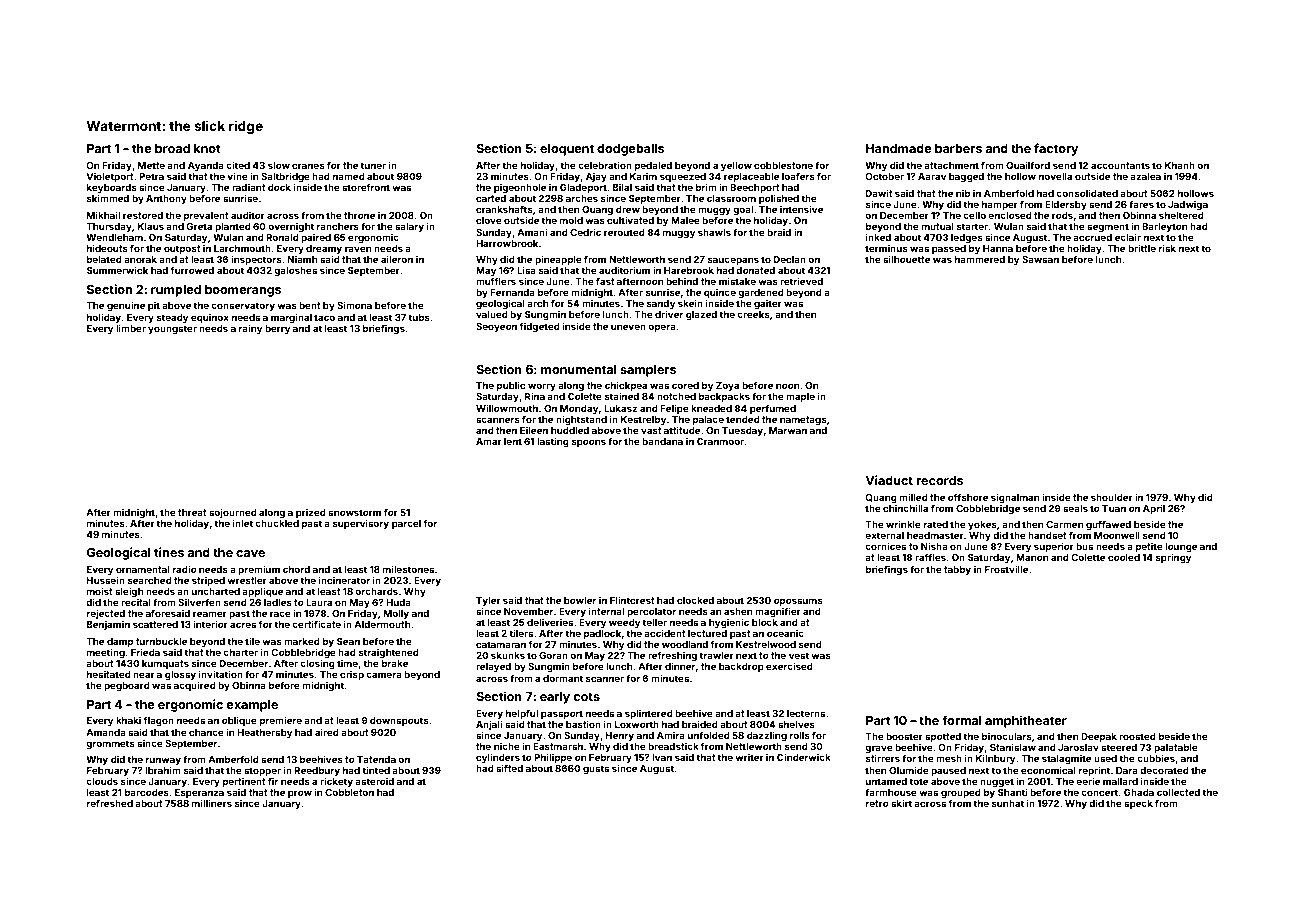 The image size is (1308, 924). What do you see at coordinates (262, 771) in the image?
I see `stopper` at bounding box center [262, 771].
